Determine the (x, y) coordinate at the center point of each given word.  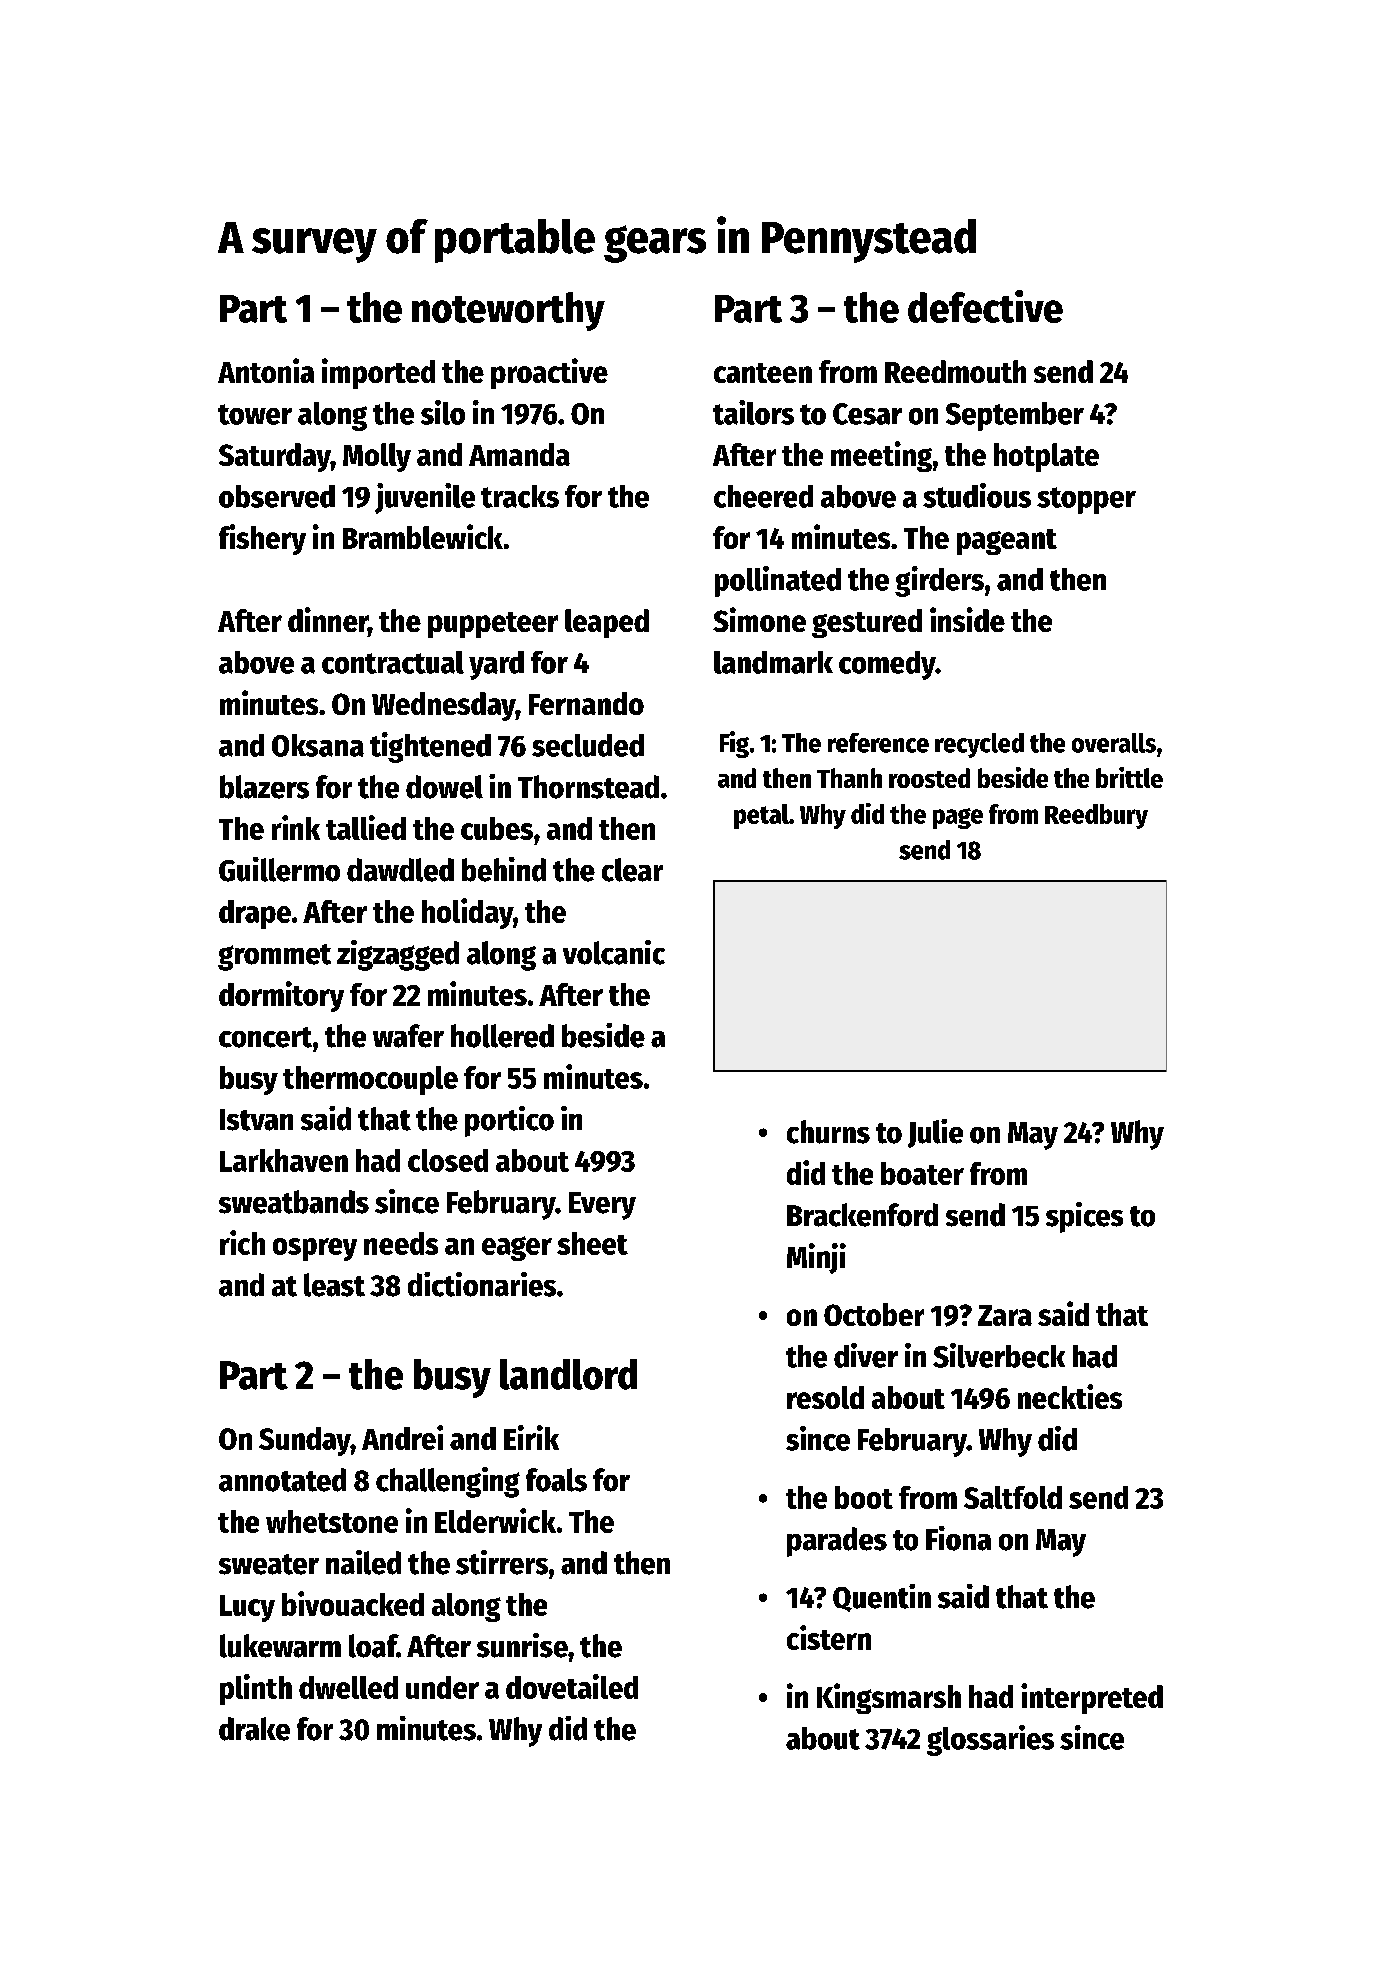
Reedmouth (955, 371)
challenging (448, 1482)
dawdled (400, 870)
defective (985, 306)
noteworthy (508, 311)
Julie (935, 1133)
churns (828, 1132)
